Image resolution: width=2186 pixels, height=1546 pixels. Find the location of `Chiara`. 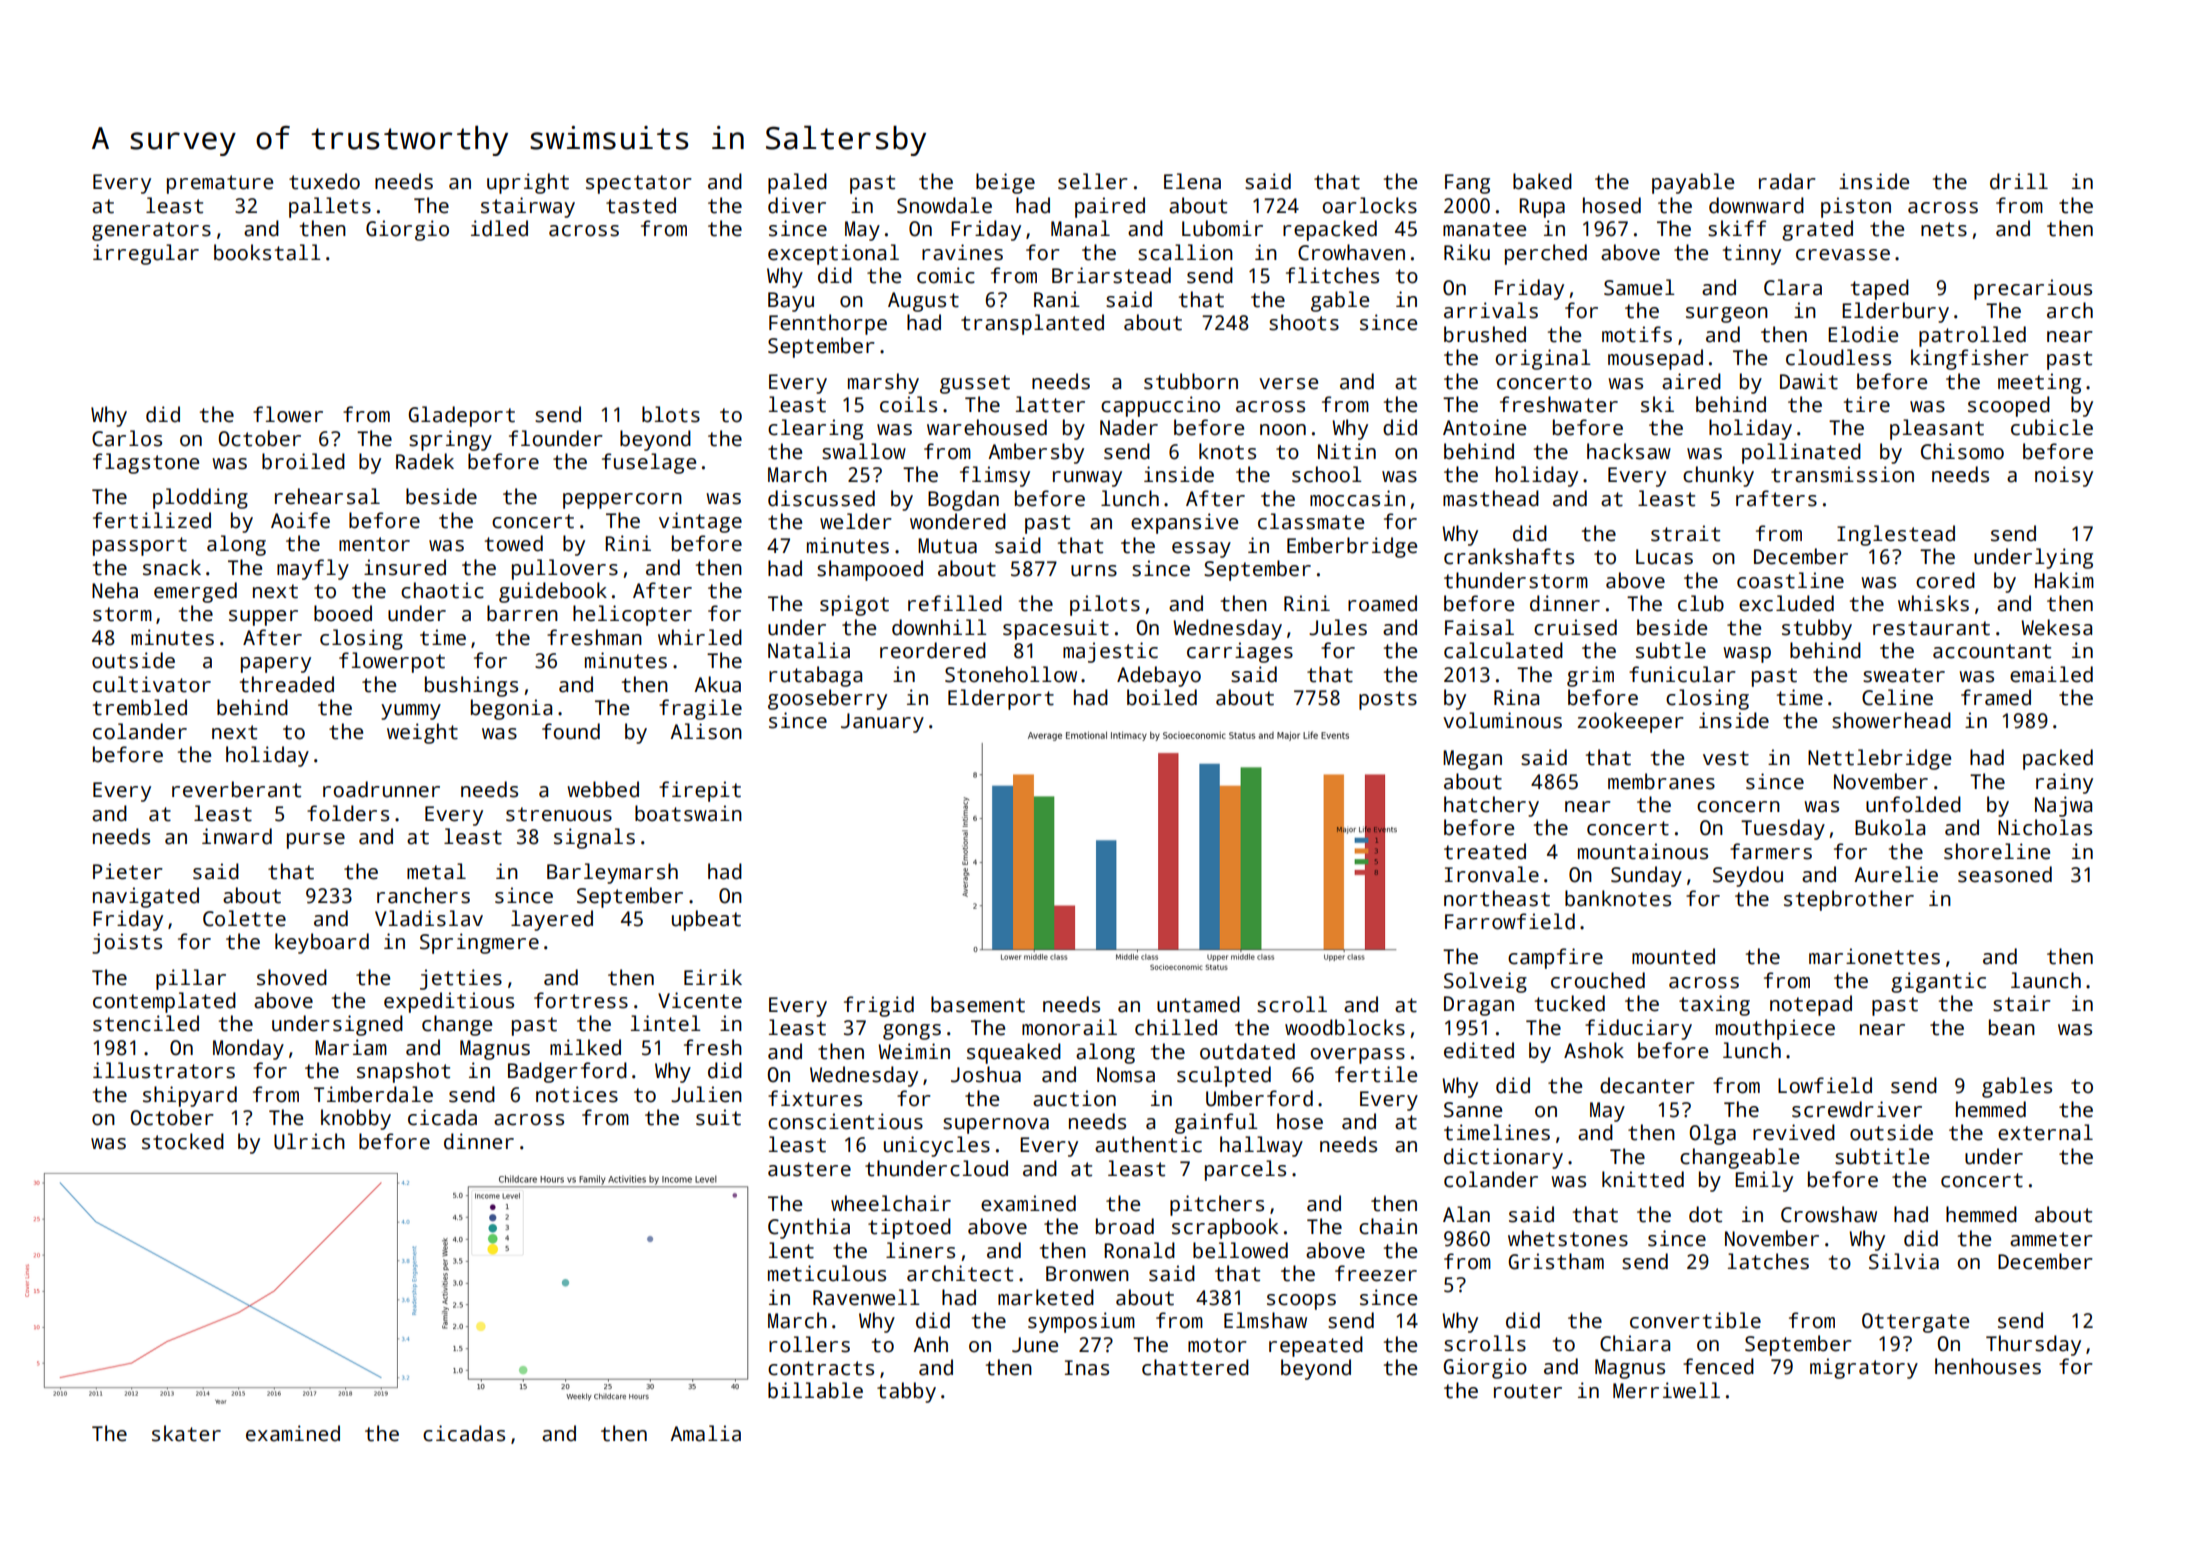

Chiara is located at coordinates (1635, 1343).
